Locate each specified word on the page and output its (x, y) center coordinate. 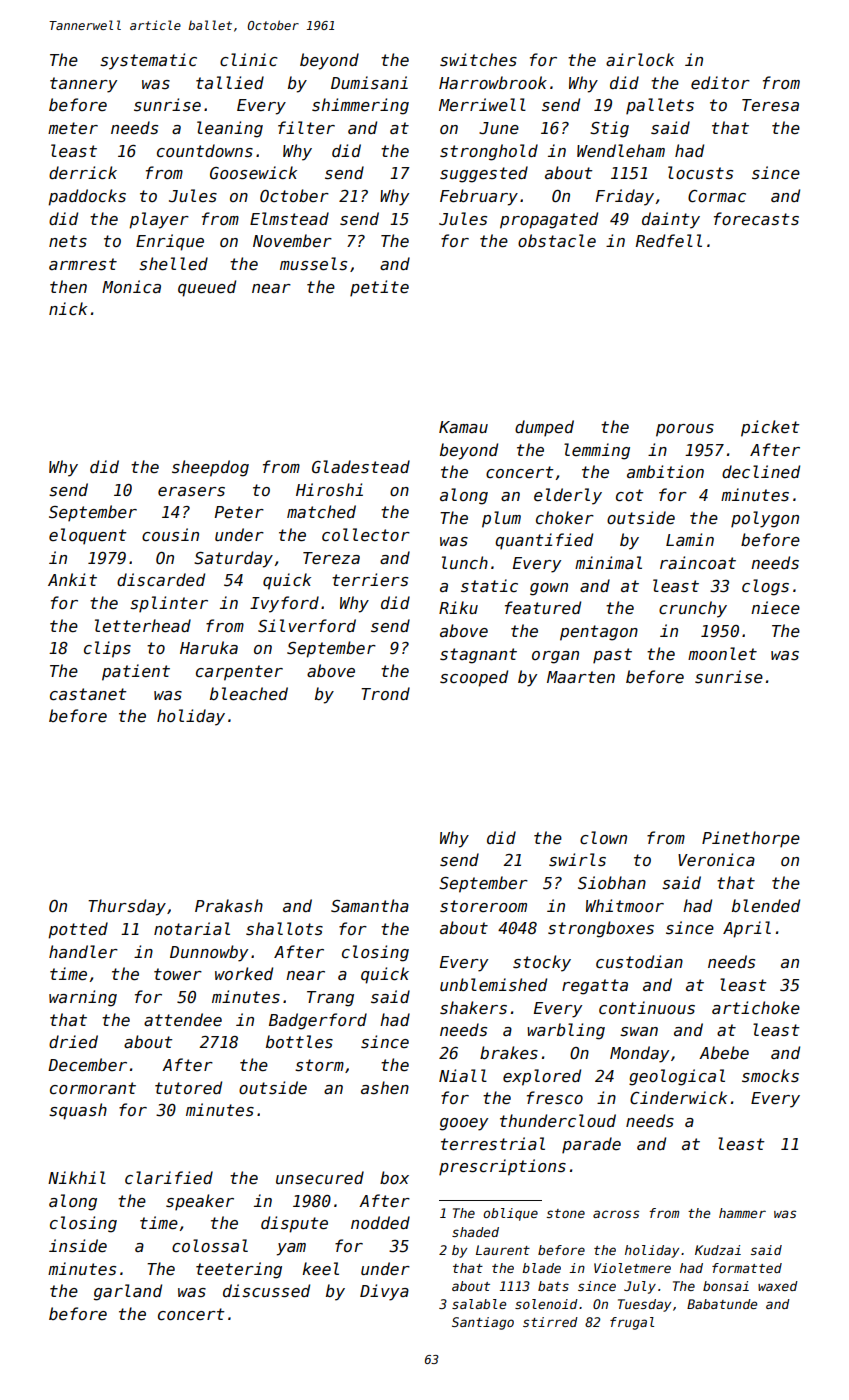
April (747, 929)
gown (549, 589)
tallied (230, 82)
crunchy (693, 609)
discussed (266, 1291)
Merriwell (482, 105)
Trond (385, 693)
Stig (609, 129)
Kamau (463, 427)
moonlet (722, 653)
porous (685, 430)
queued (207, 288)
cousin (170, 535)
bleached (249, 694)
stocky (542, 963)
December (87, 1065)
